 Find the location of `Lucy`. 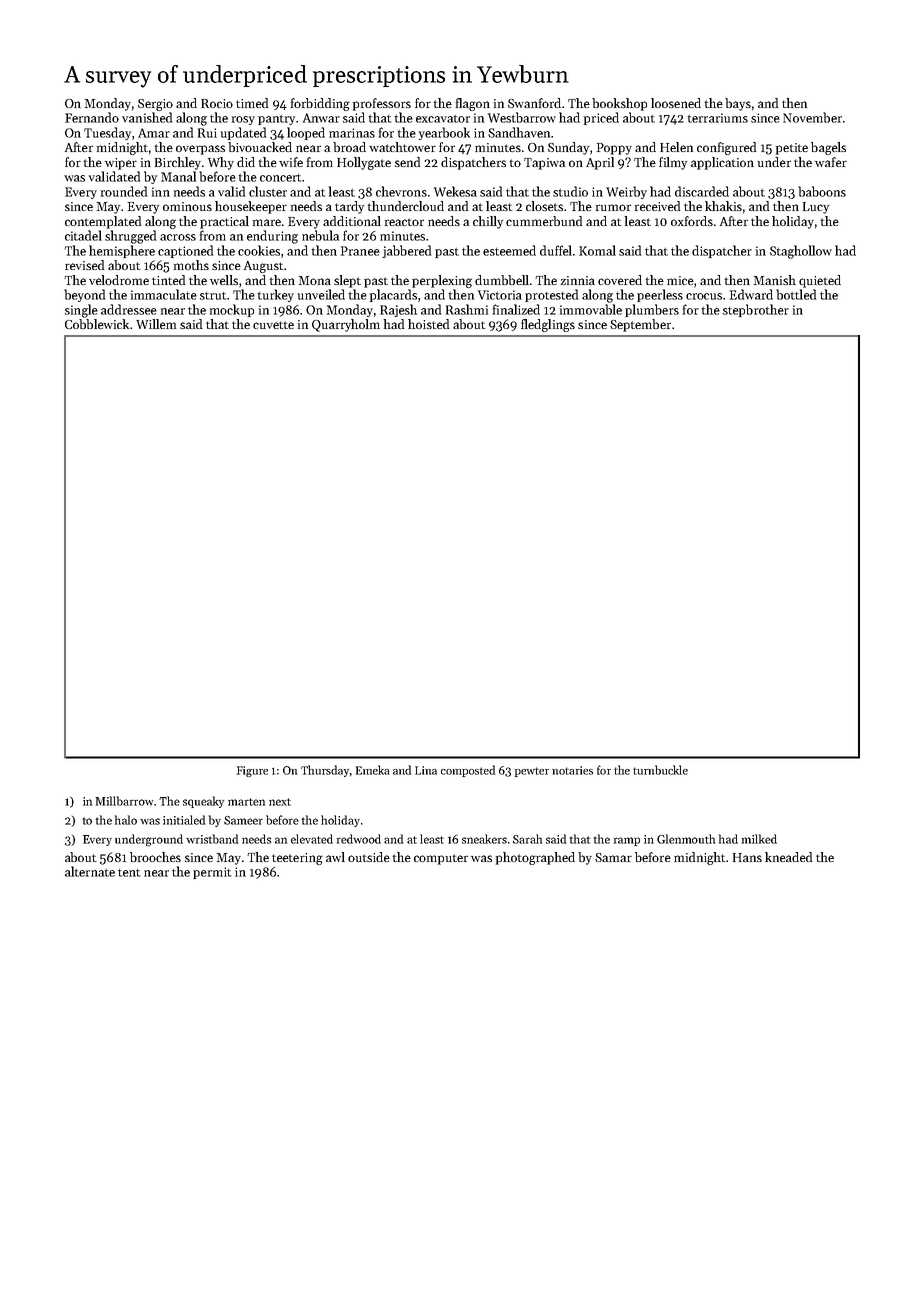

Lucy is located at coordinates (816, 208).
